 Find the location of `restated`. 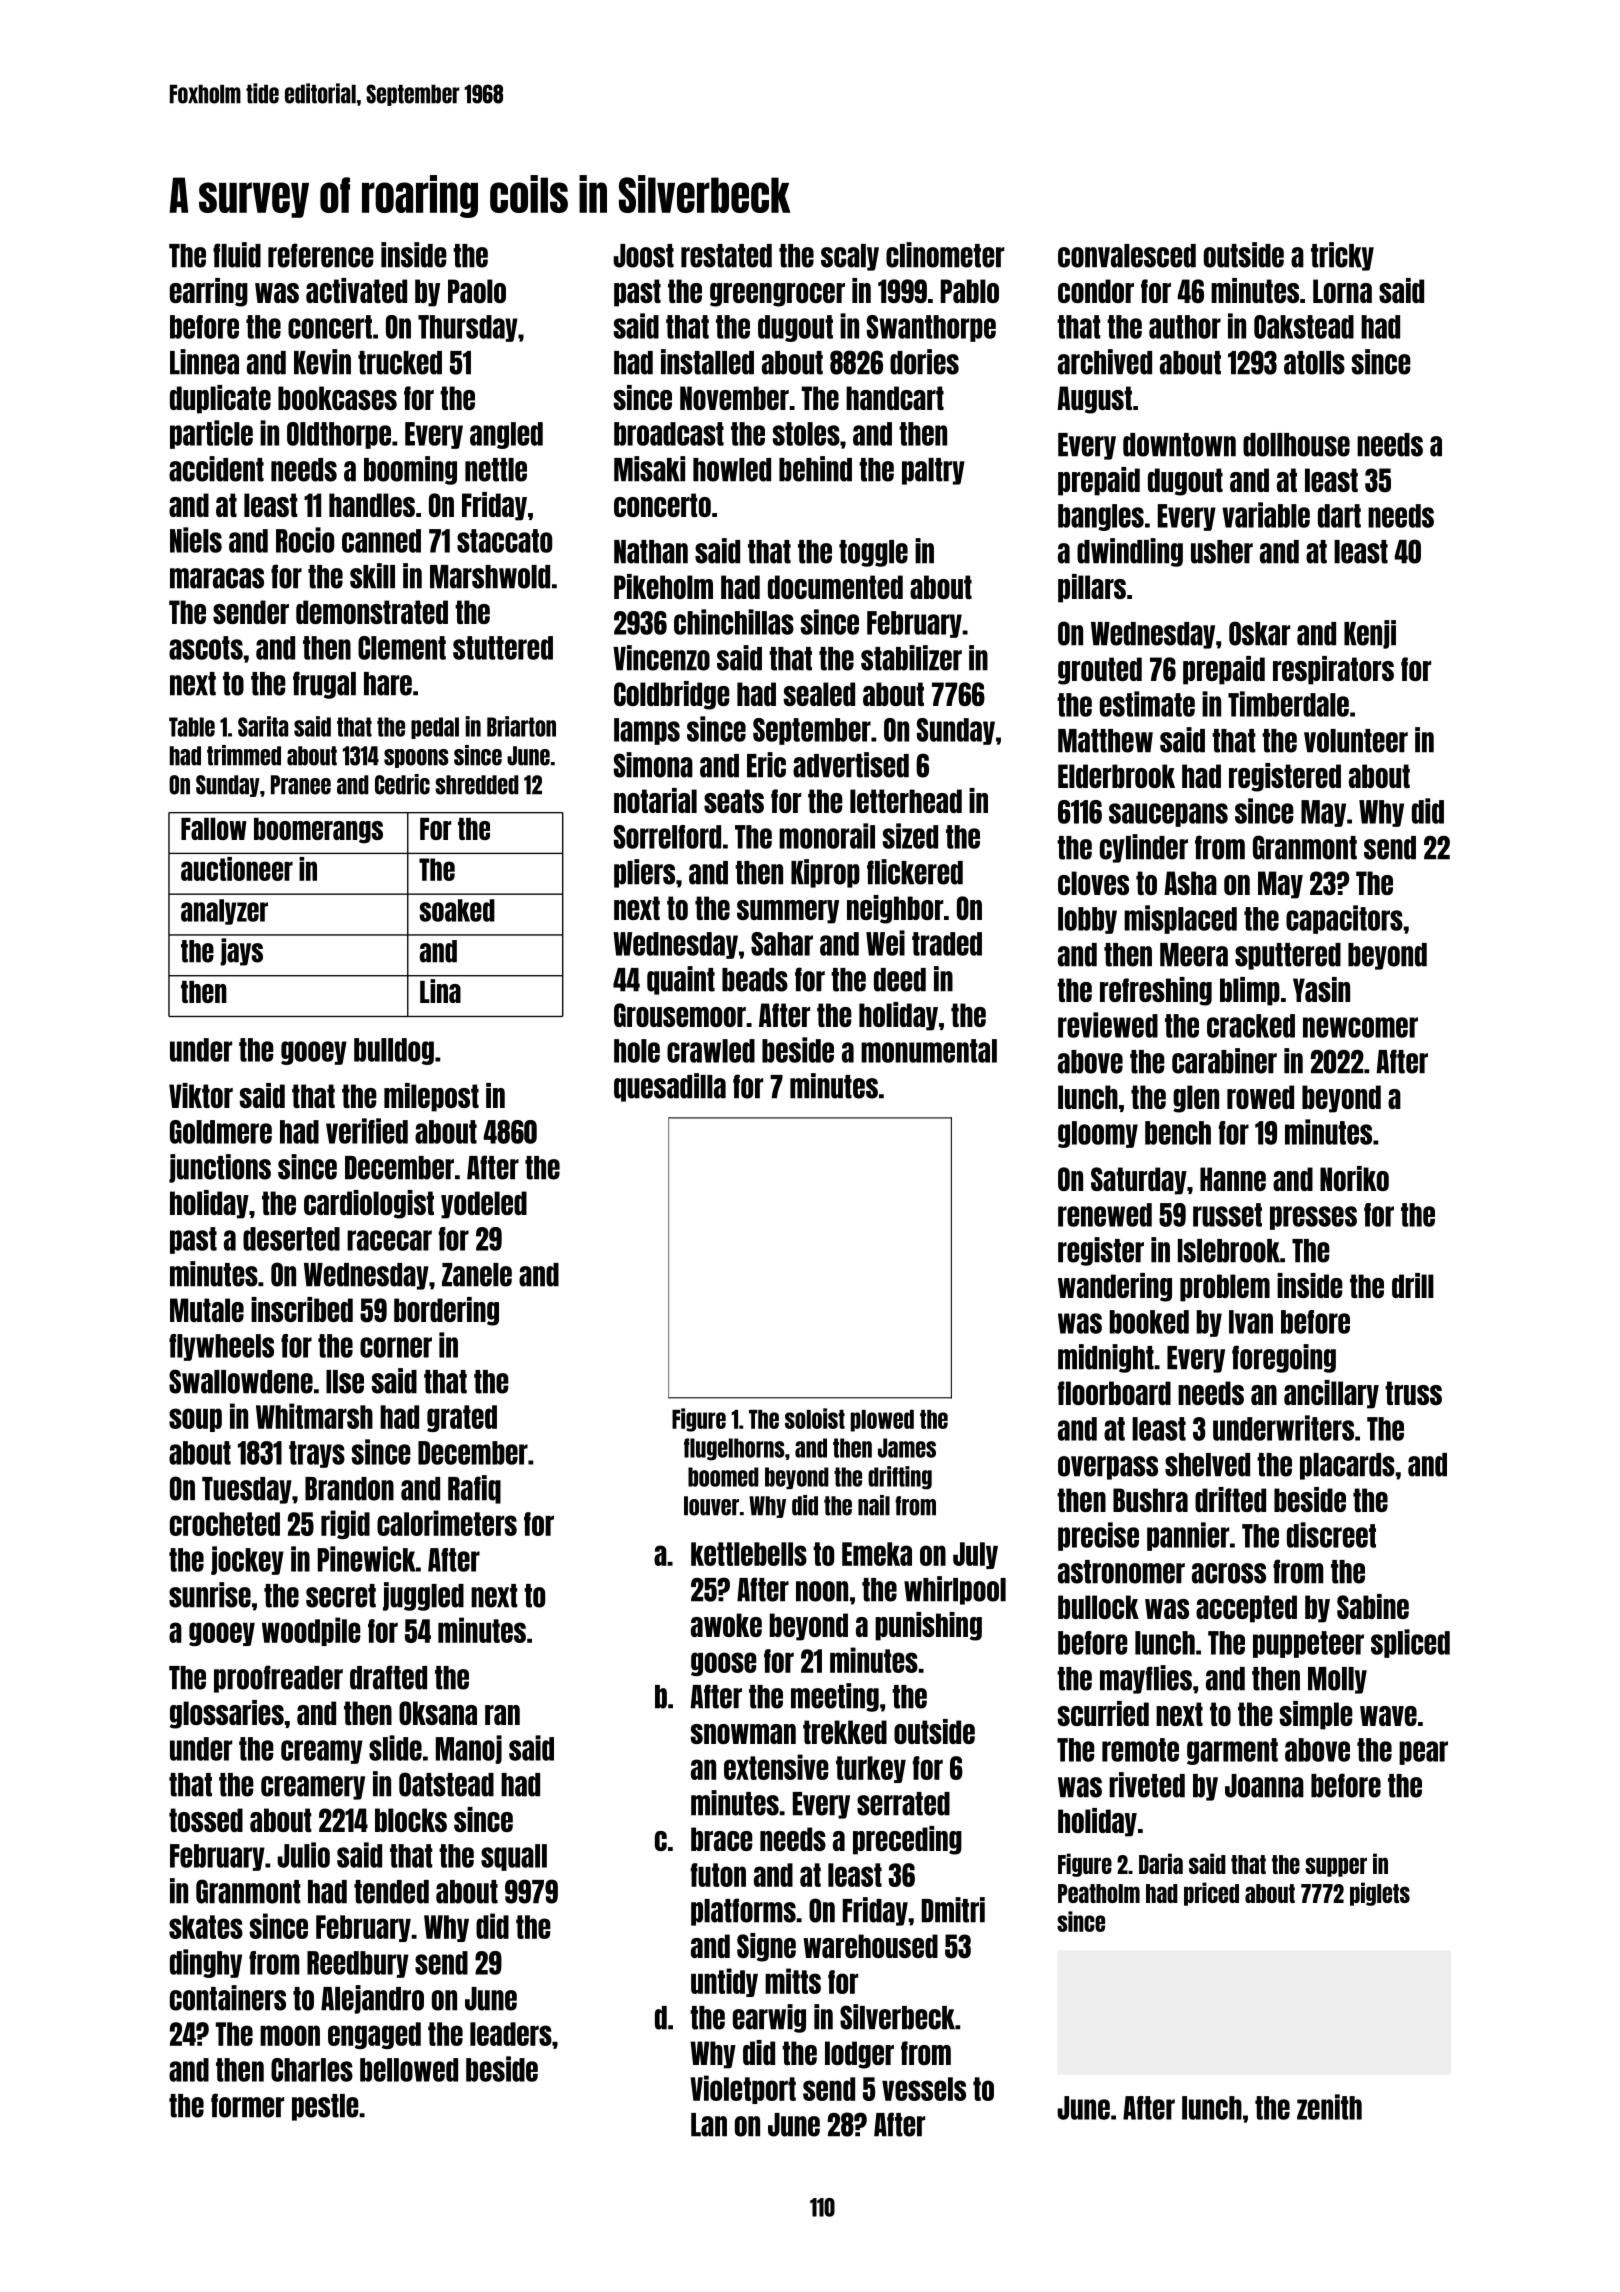

restated is located at coordinates (726, 256).
